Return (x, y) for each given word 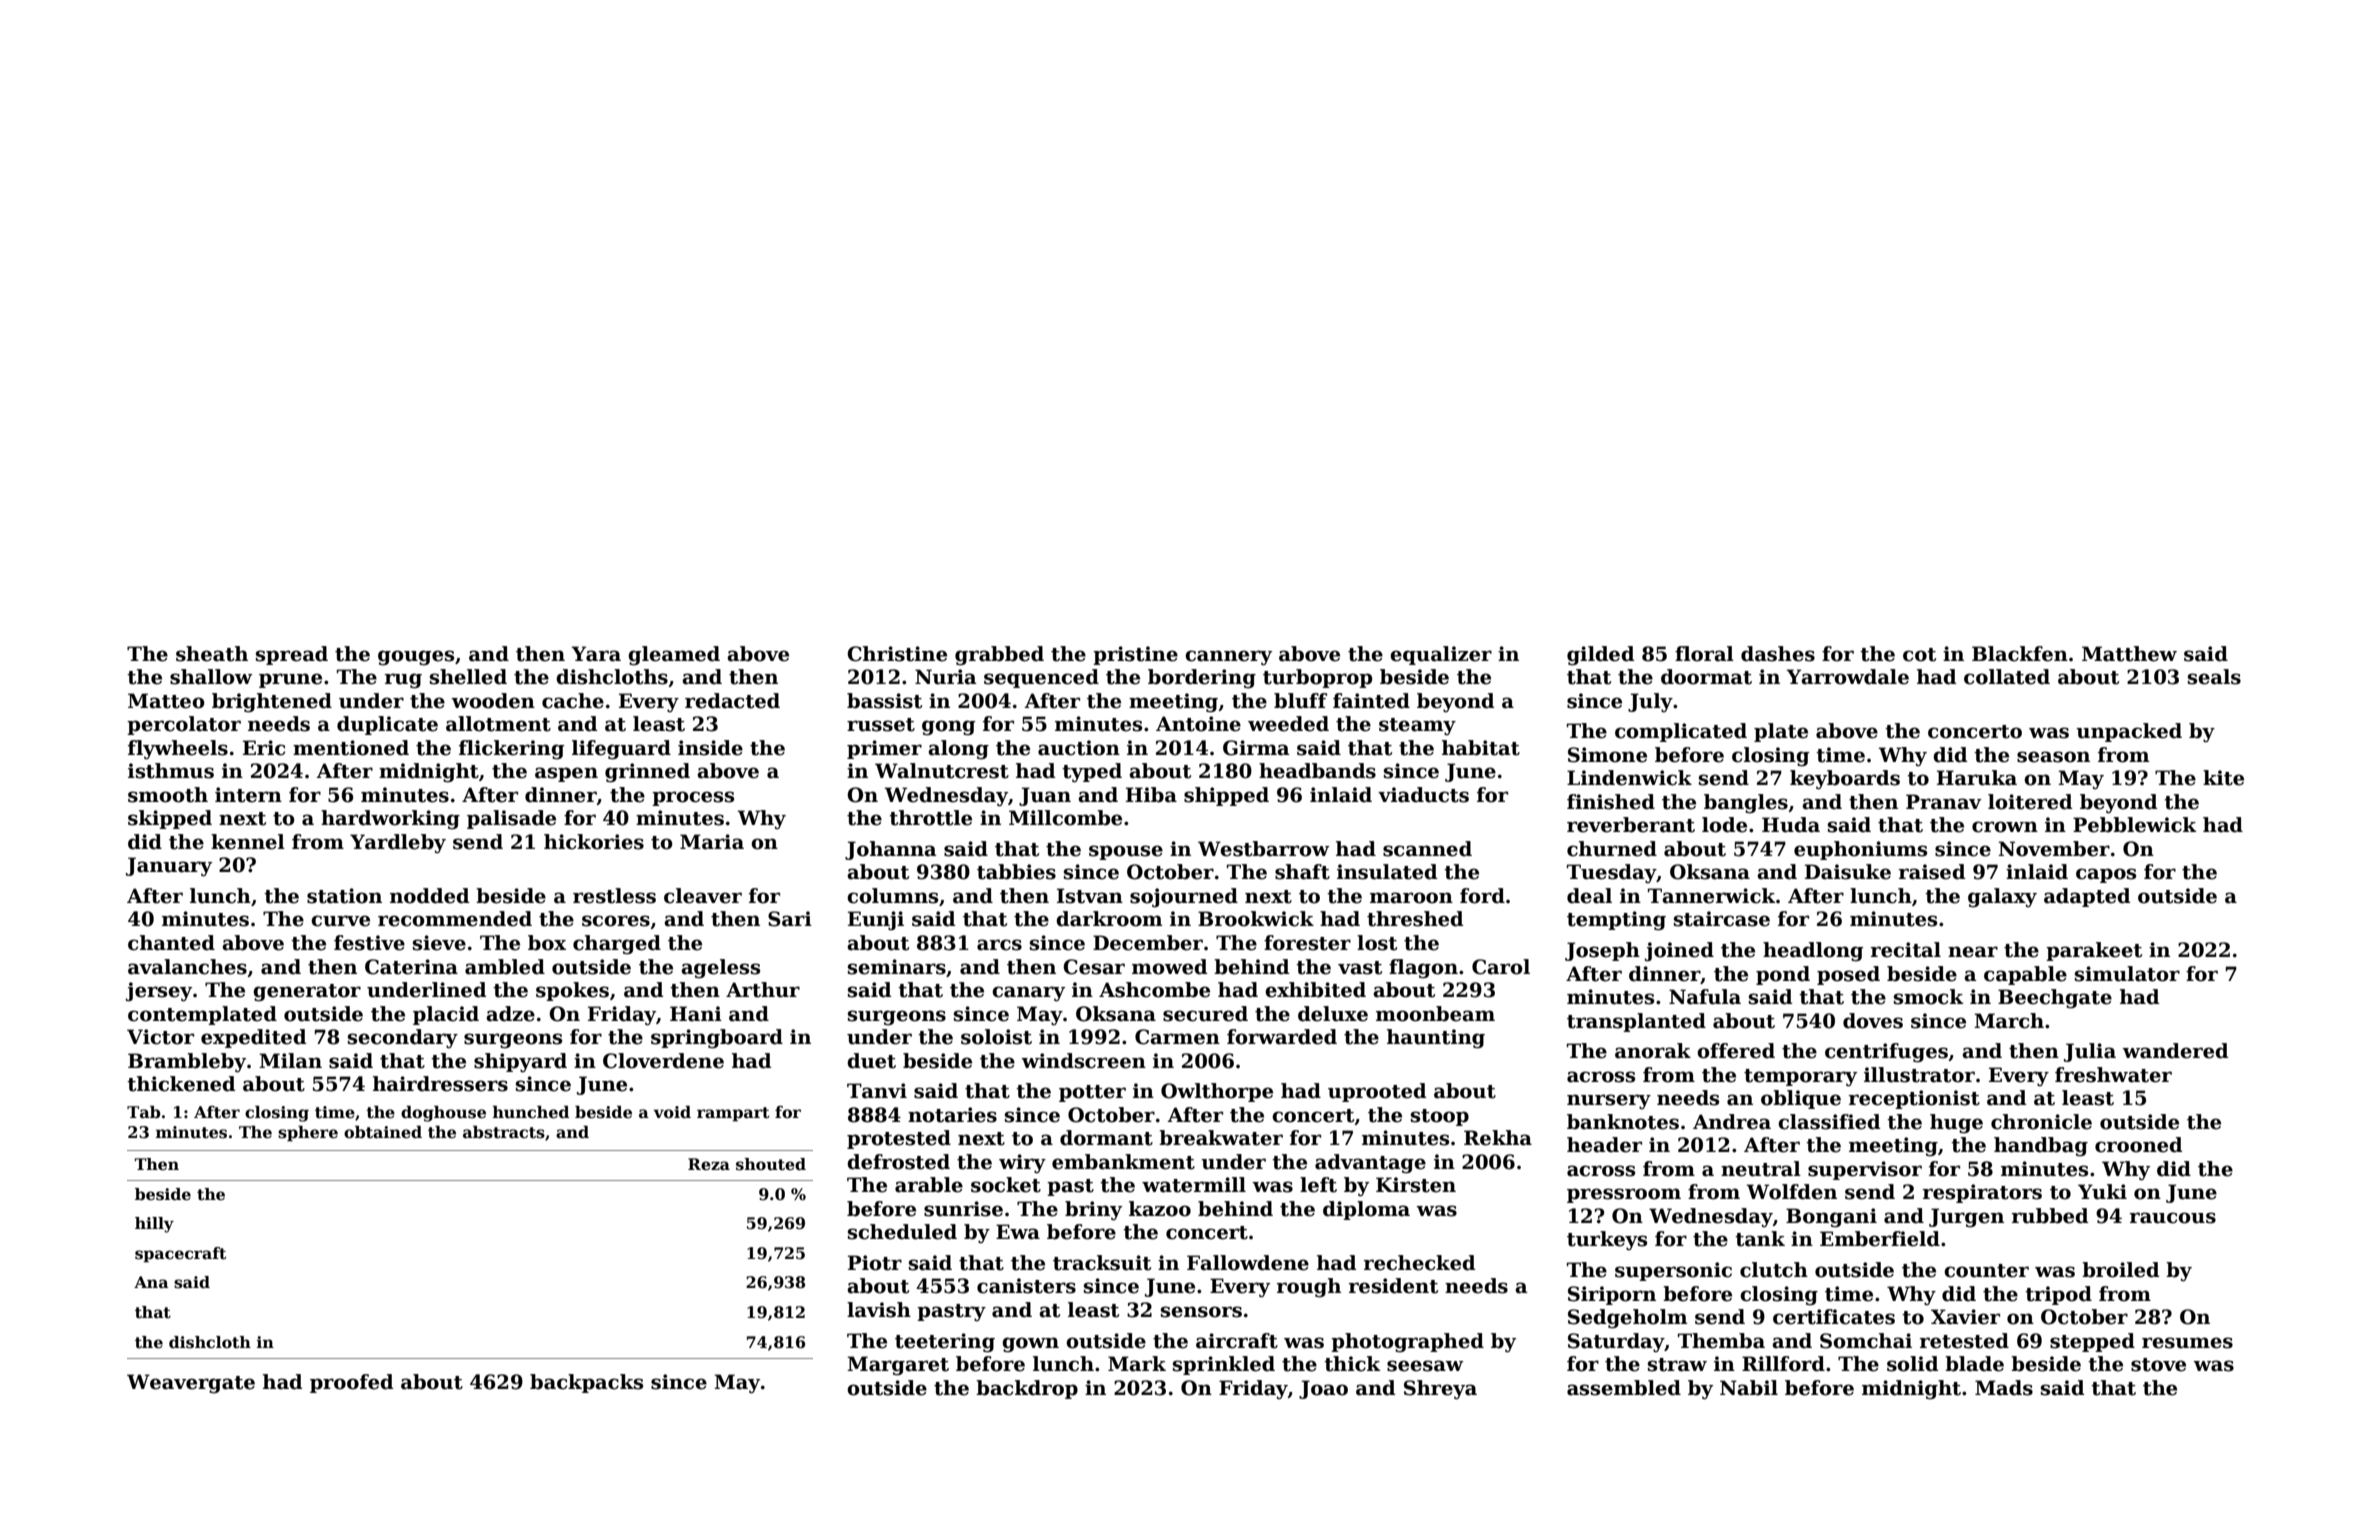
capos (2106, 875)
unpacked (2129, 732)
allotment (498, 724)
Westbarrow (1263, 849)
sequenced (1041, 678)
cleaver (703, 896)
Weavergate (191, 1383)
